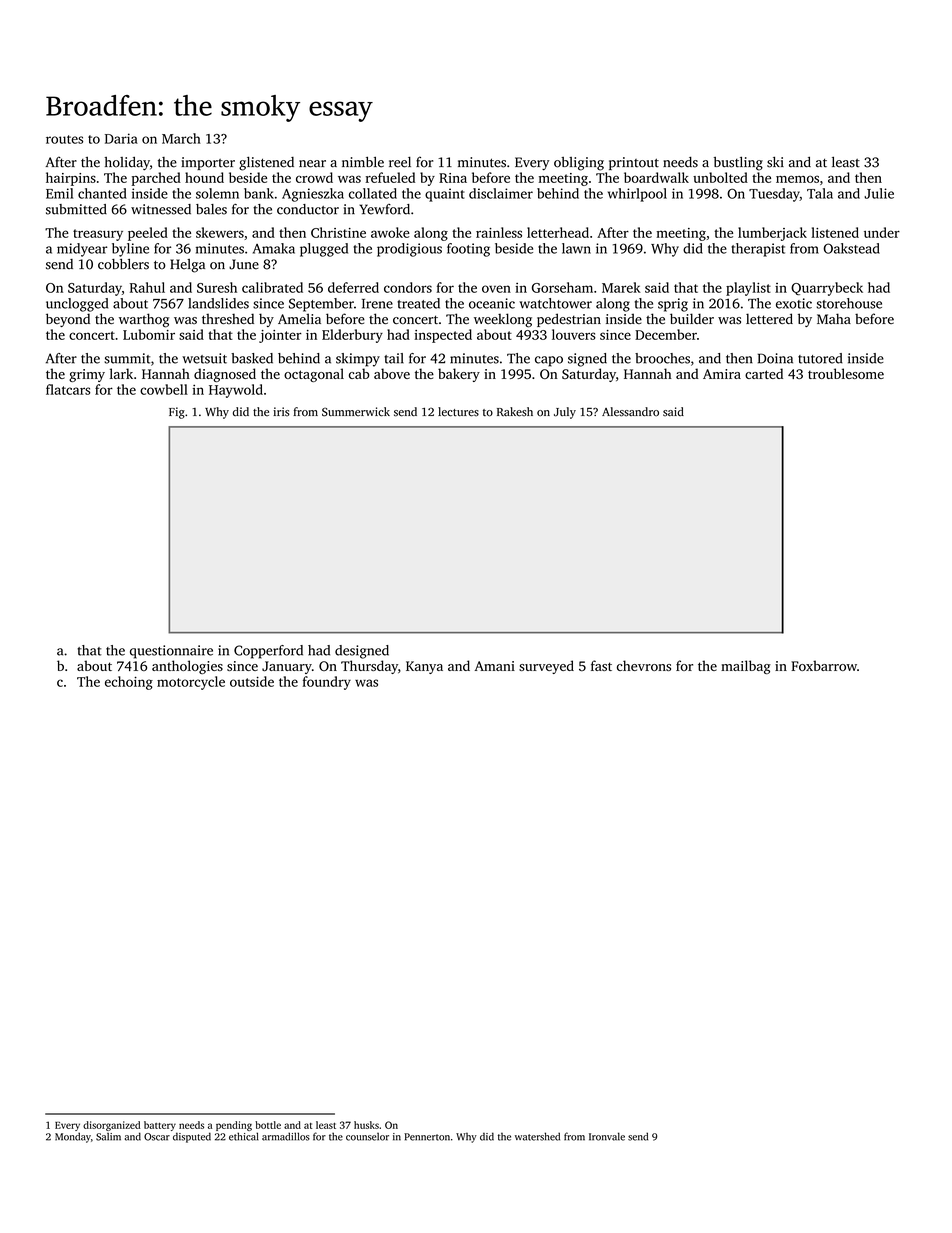 The height and width of the page is (1233, 952). I want to click on oven, so click(496, 289).
